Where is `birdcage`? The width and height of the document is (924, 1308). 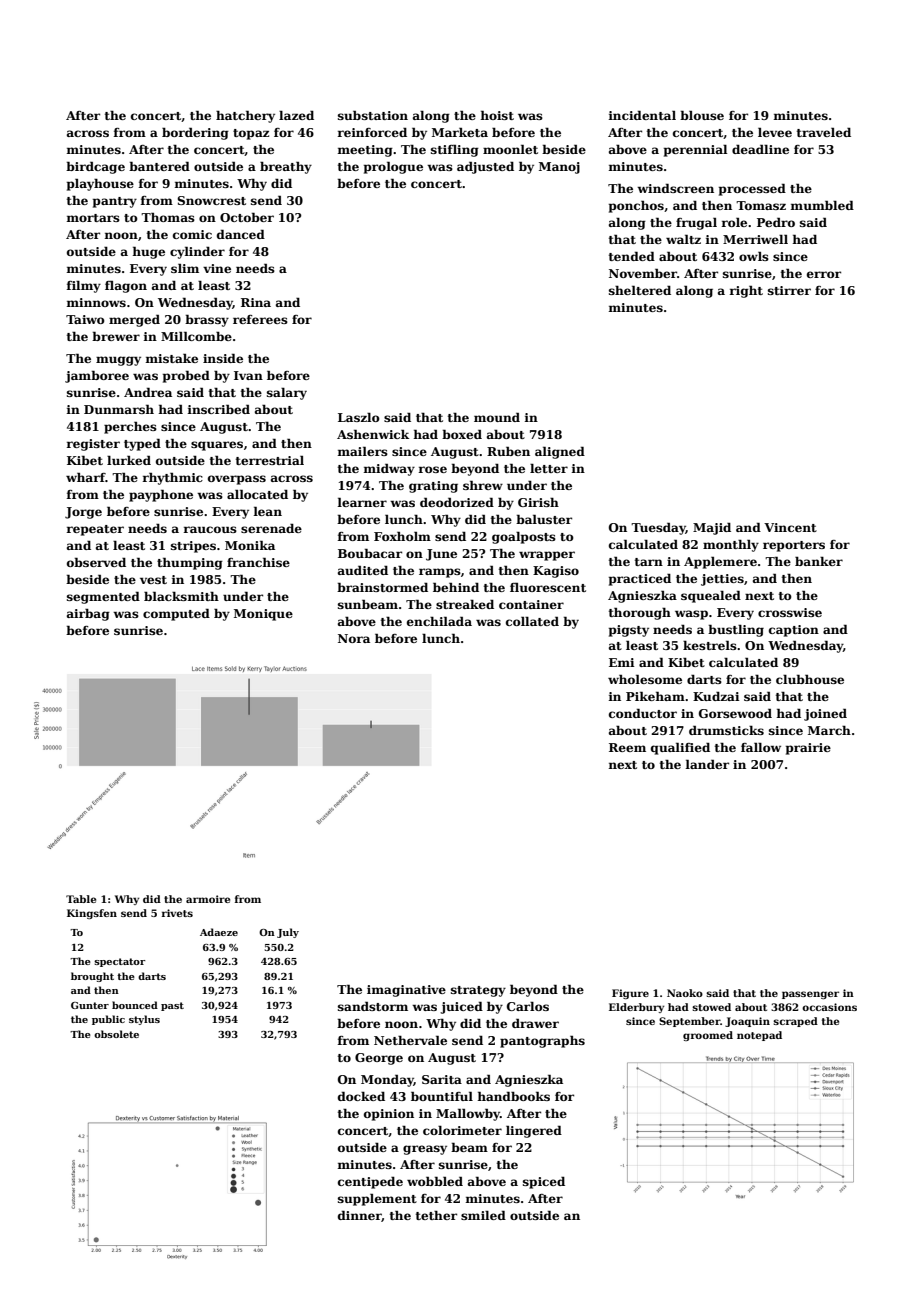 birdcage is located at coordinates (95, 167).
